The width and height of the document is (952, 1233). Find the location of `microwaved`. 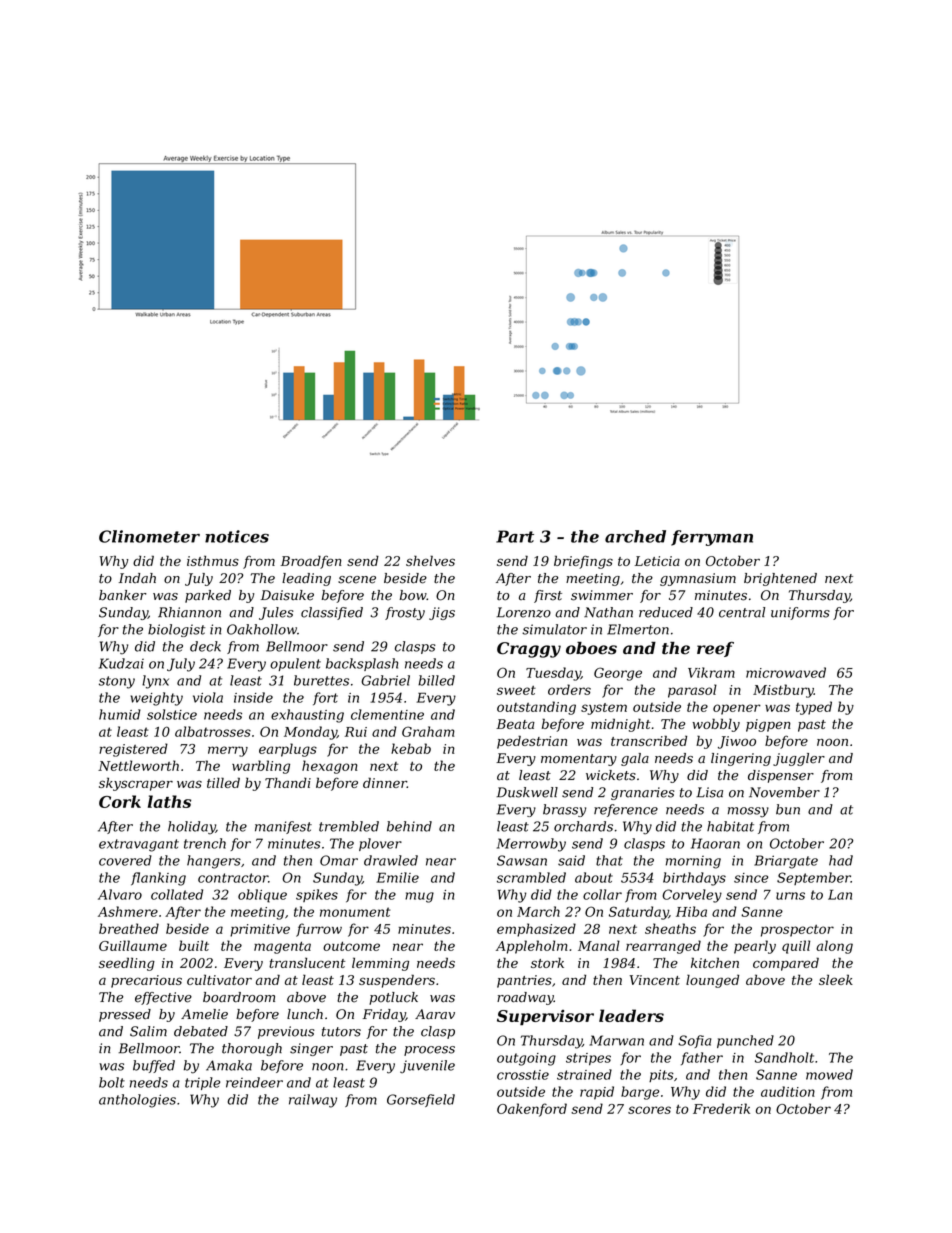

microwaved is located at coordinates (786, 672).
